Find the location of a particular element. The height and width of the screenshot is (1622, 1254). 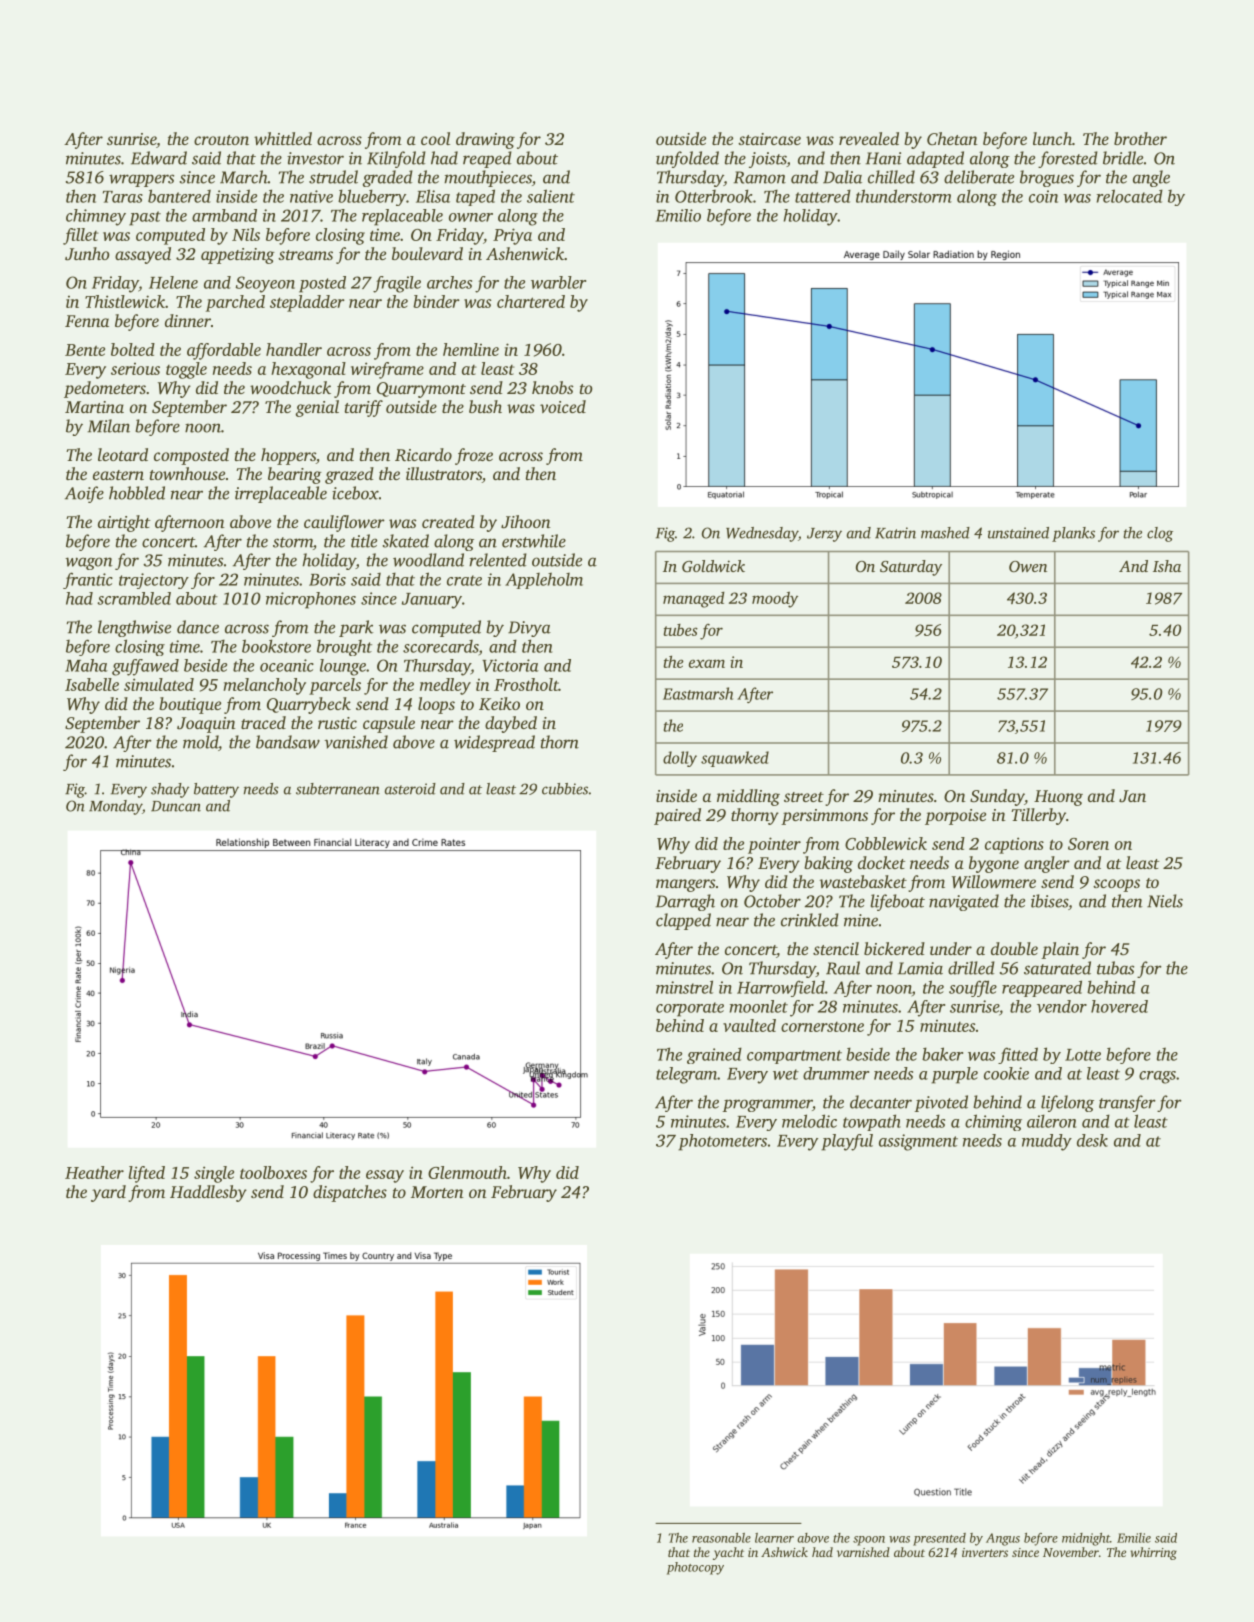

mashed is located at coordinates (945, 533).
